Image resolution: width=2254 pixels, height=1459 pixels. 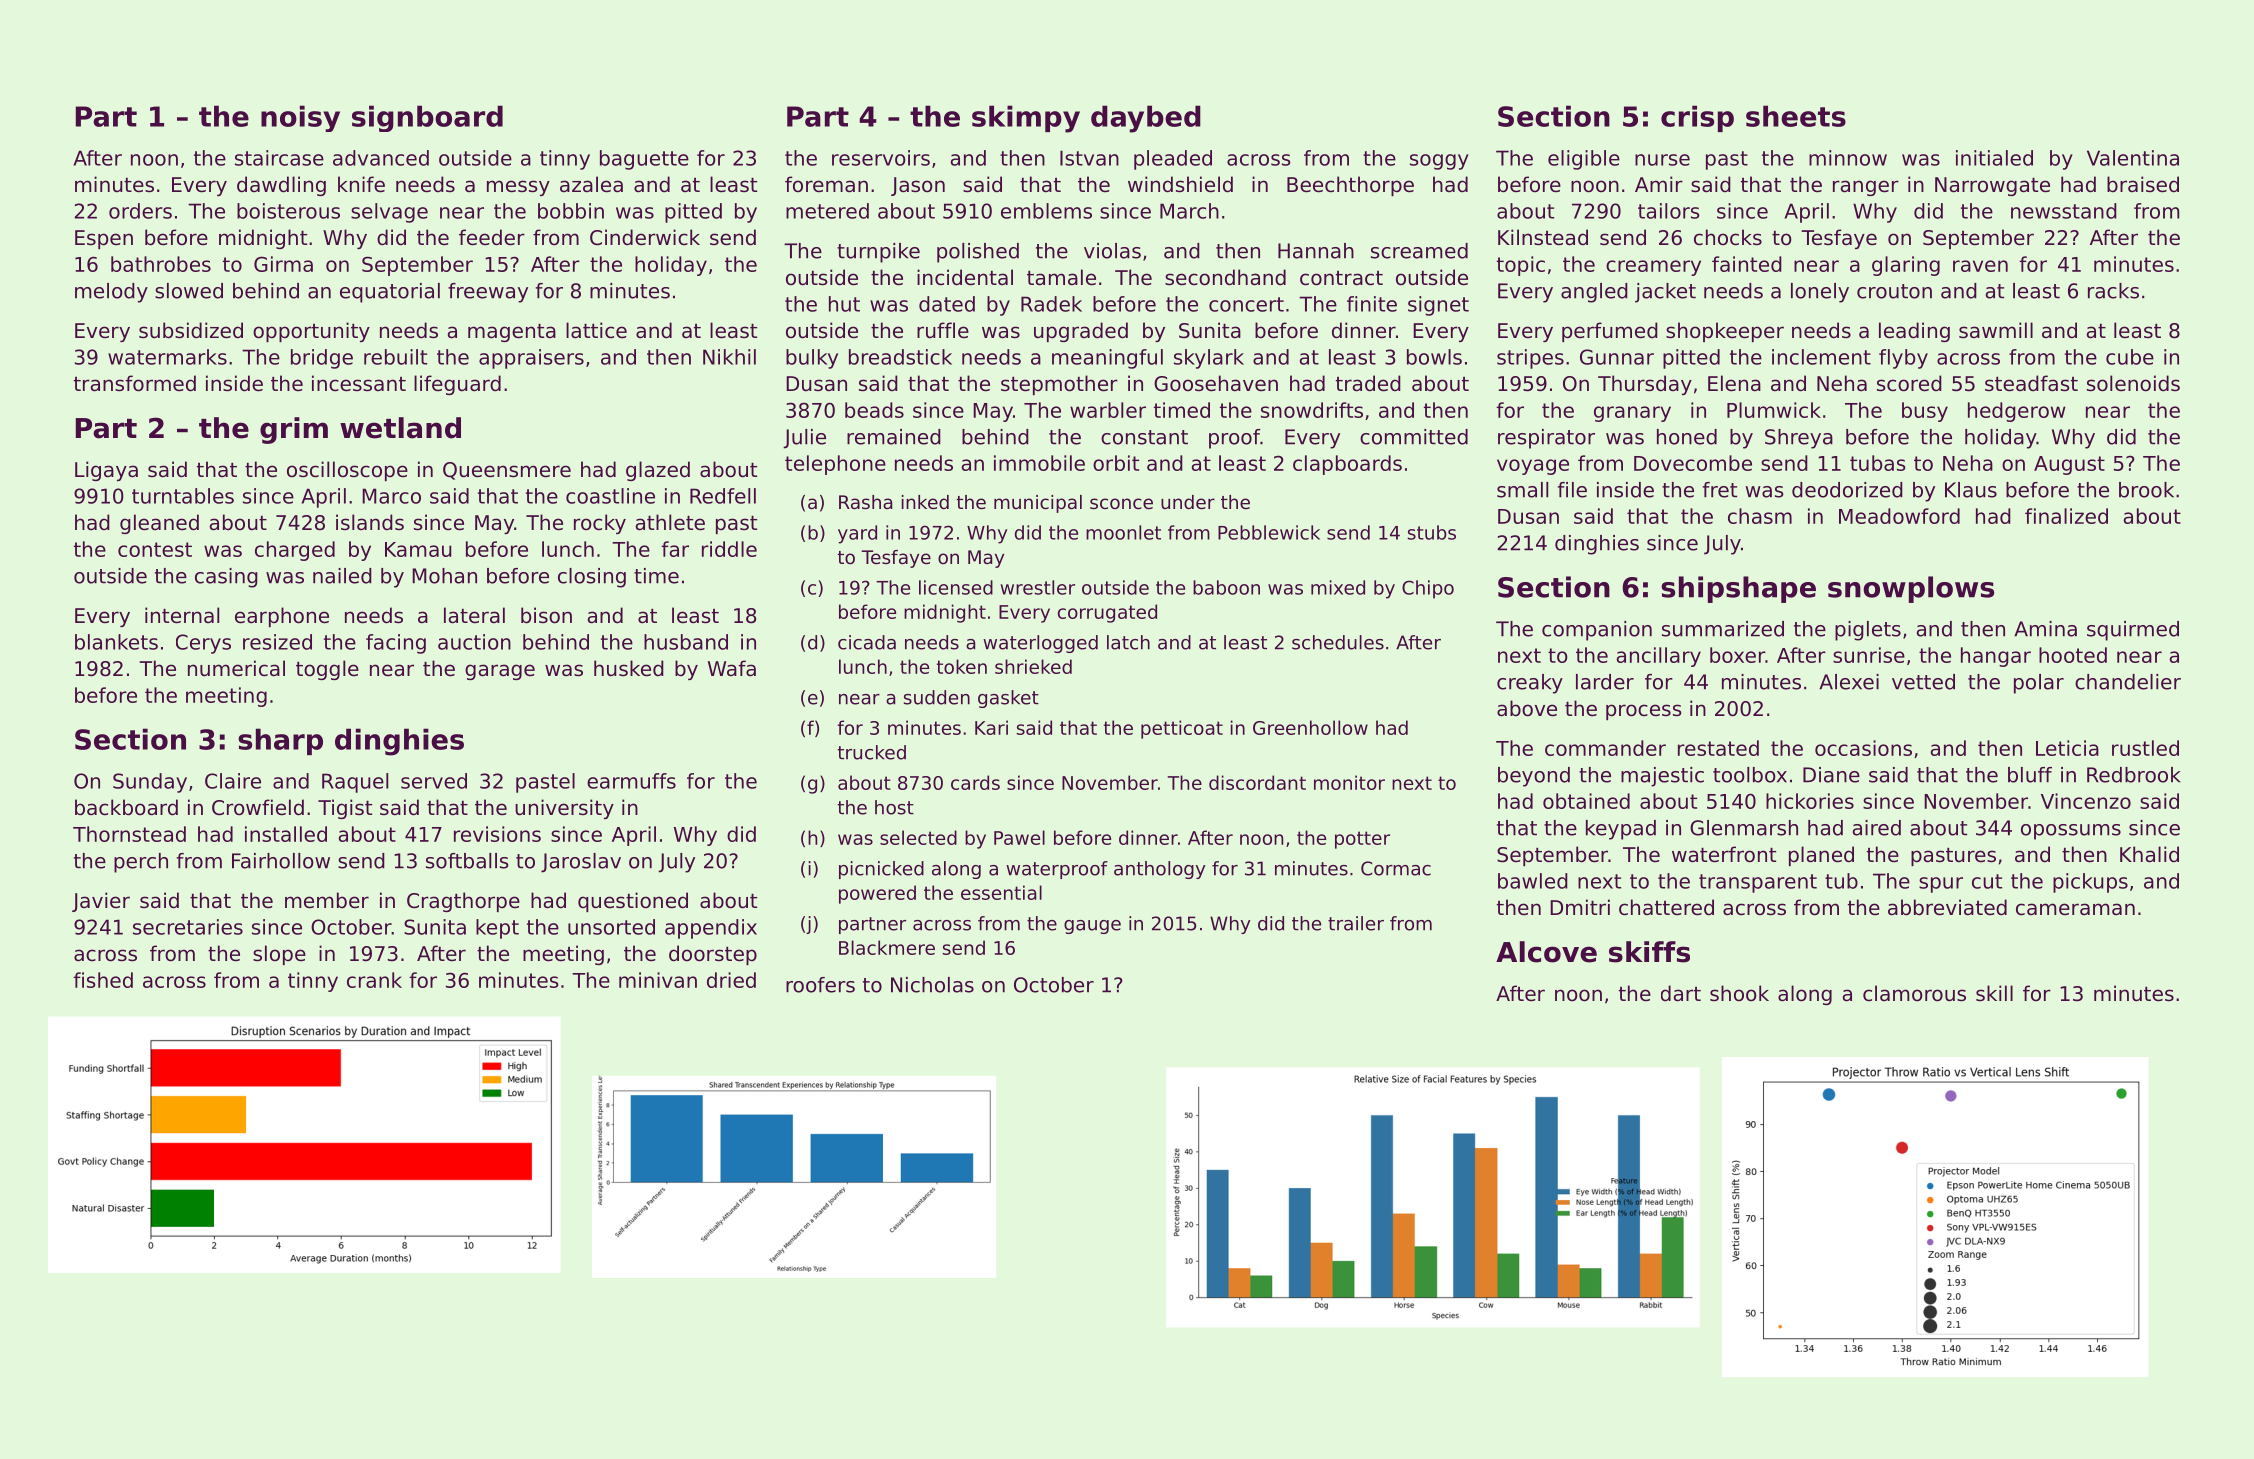 What do you see at coordinates (1994, 993) in the page?
I see `skill` at bounding box center [1994, 993].
